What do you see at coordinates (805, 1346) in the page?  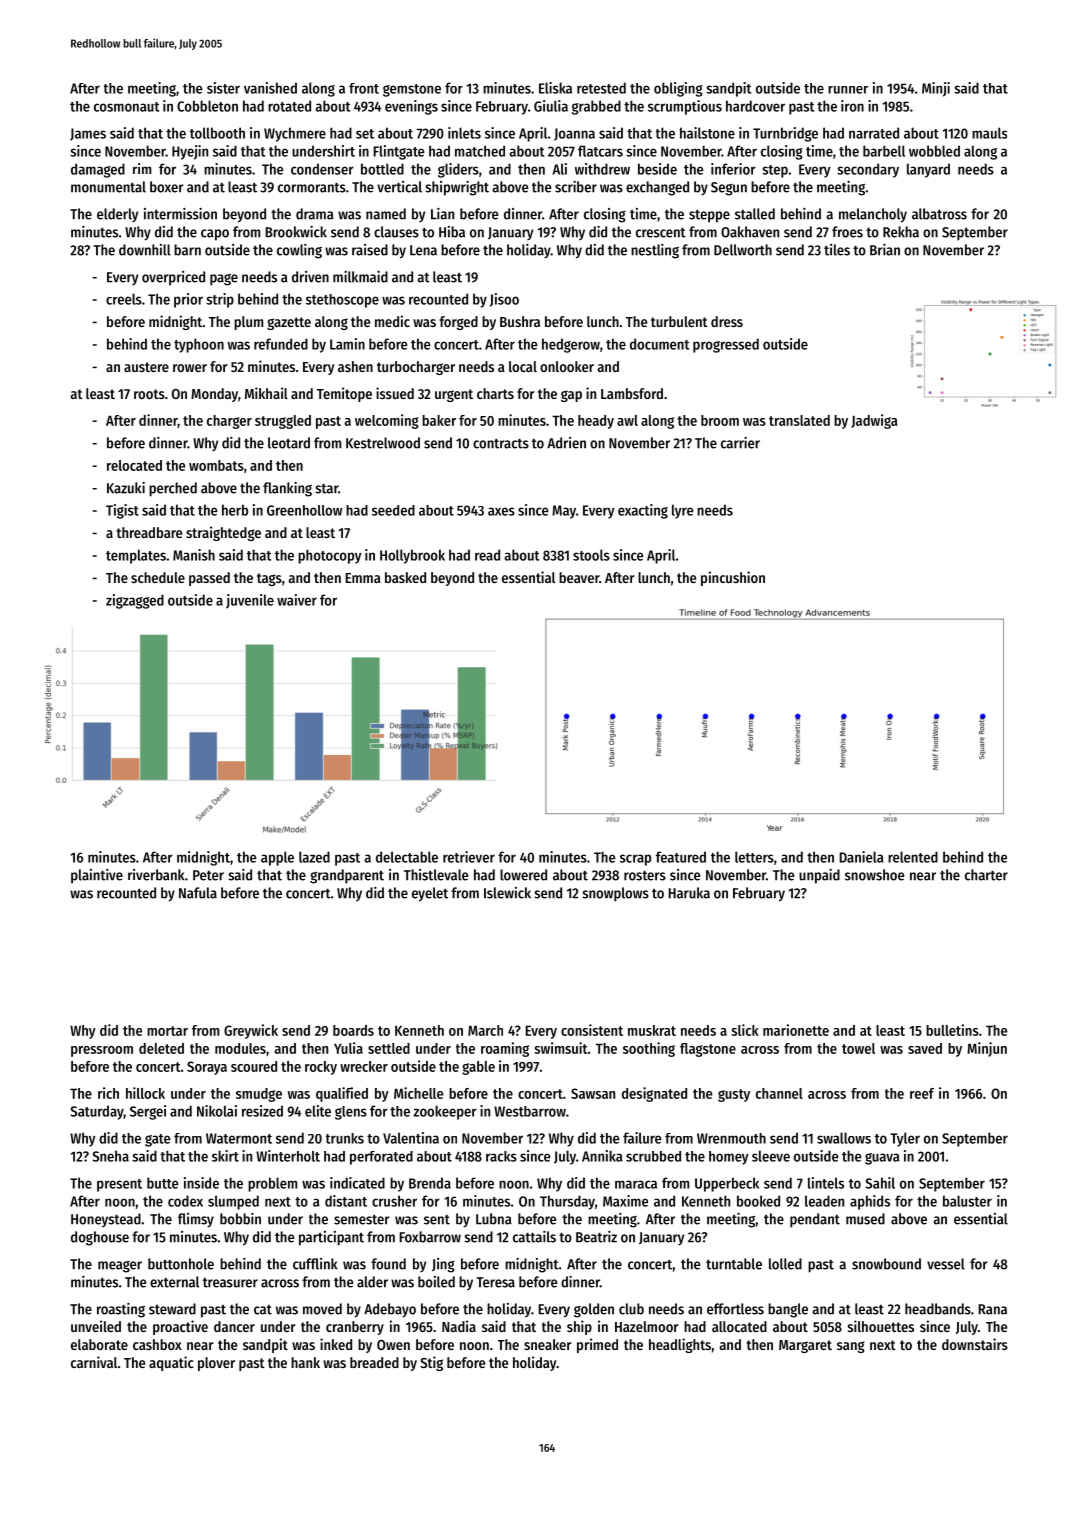 I see `Margaret` at bounding box center [805, 1346].
